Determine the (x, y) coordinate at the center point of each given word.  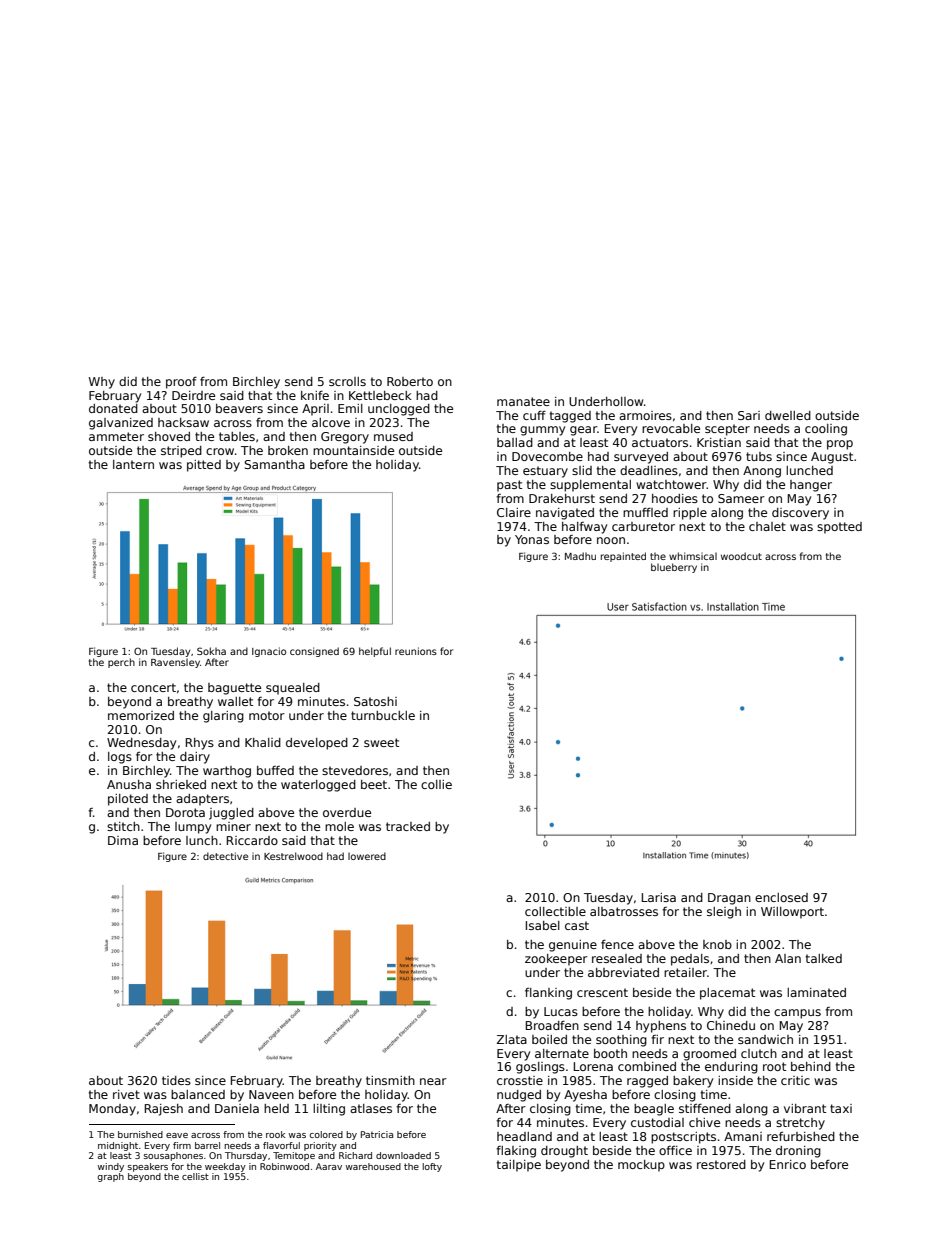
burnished (140, 1134)
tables (237, 436)
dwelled (788, 415)
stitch (123, 826)
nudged (519, 1096)
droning (798, 1152)
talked (824, 958)
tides (176, 1080)
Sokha (211, 651)
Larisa (659, 897)
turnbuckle (383, 715)
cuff (534, 415)
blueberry (674, 568)
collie (436, 784)
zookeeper (556, 960)
